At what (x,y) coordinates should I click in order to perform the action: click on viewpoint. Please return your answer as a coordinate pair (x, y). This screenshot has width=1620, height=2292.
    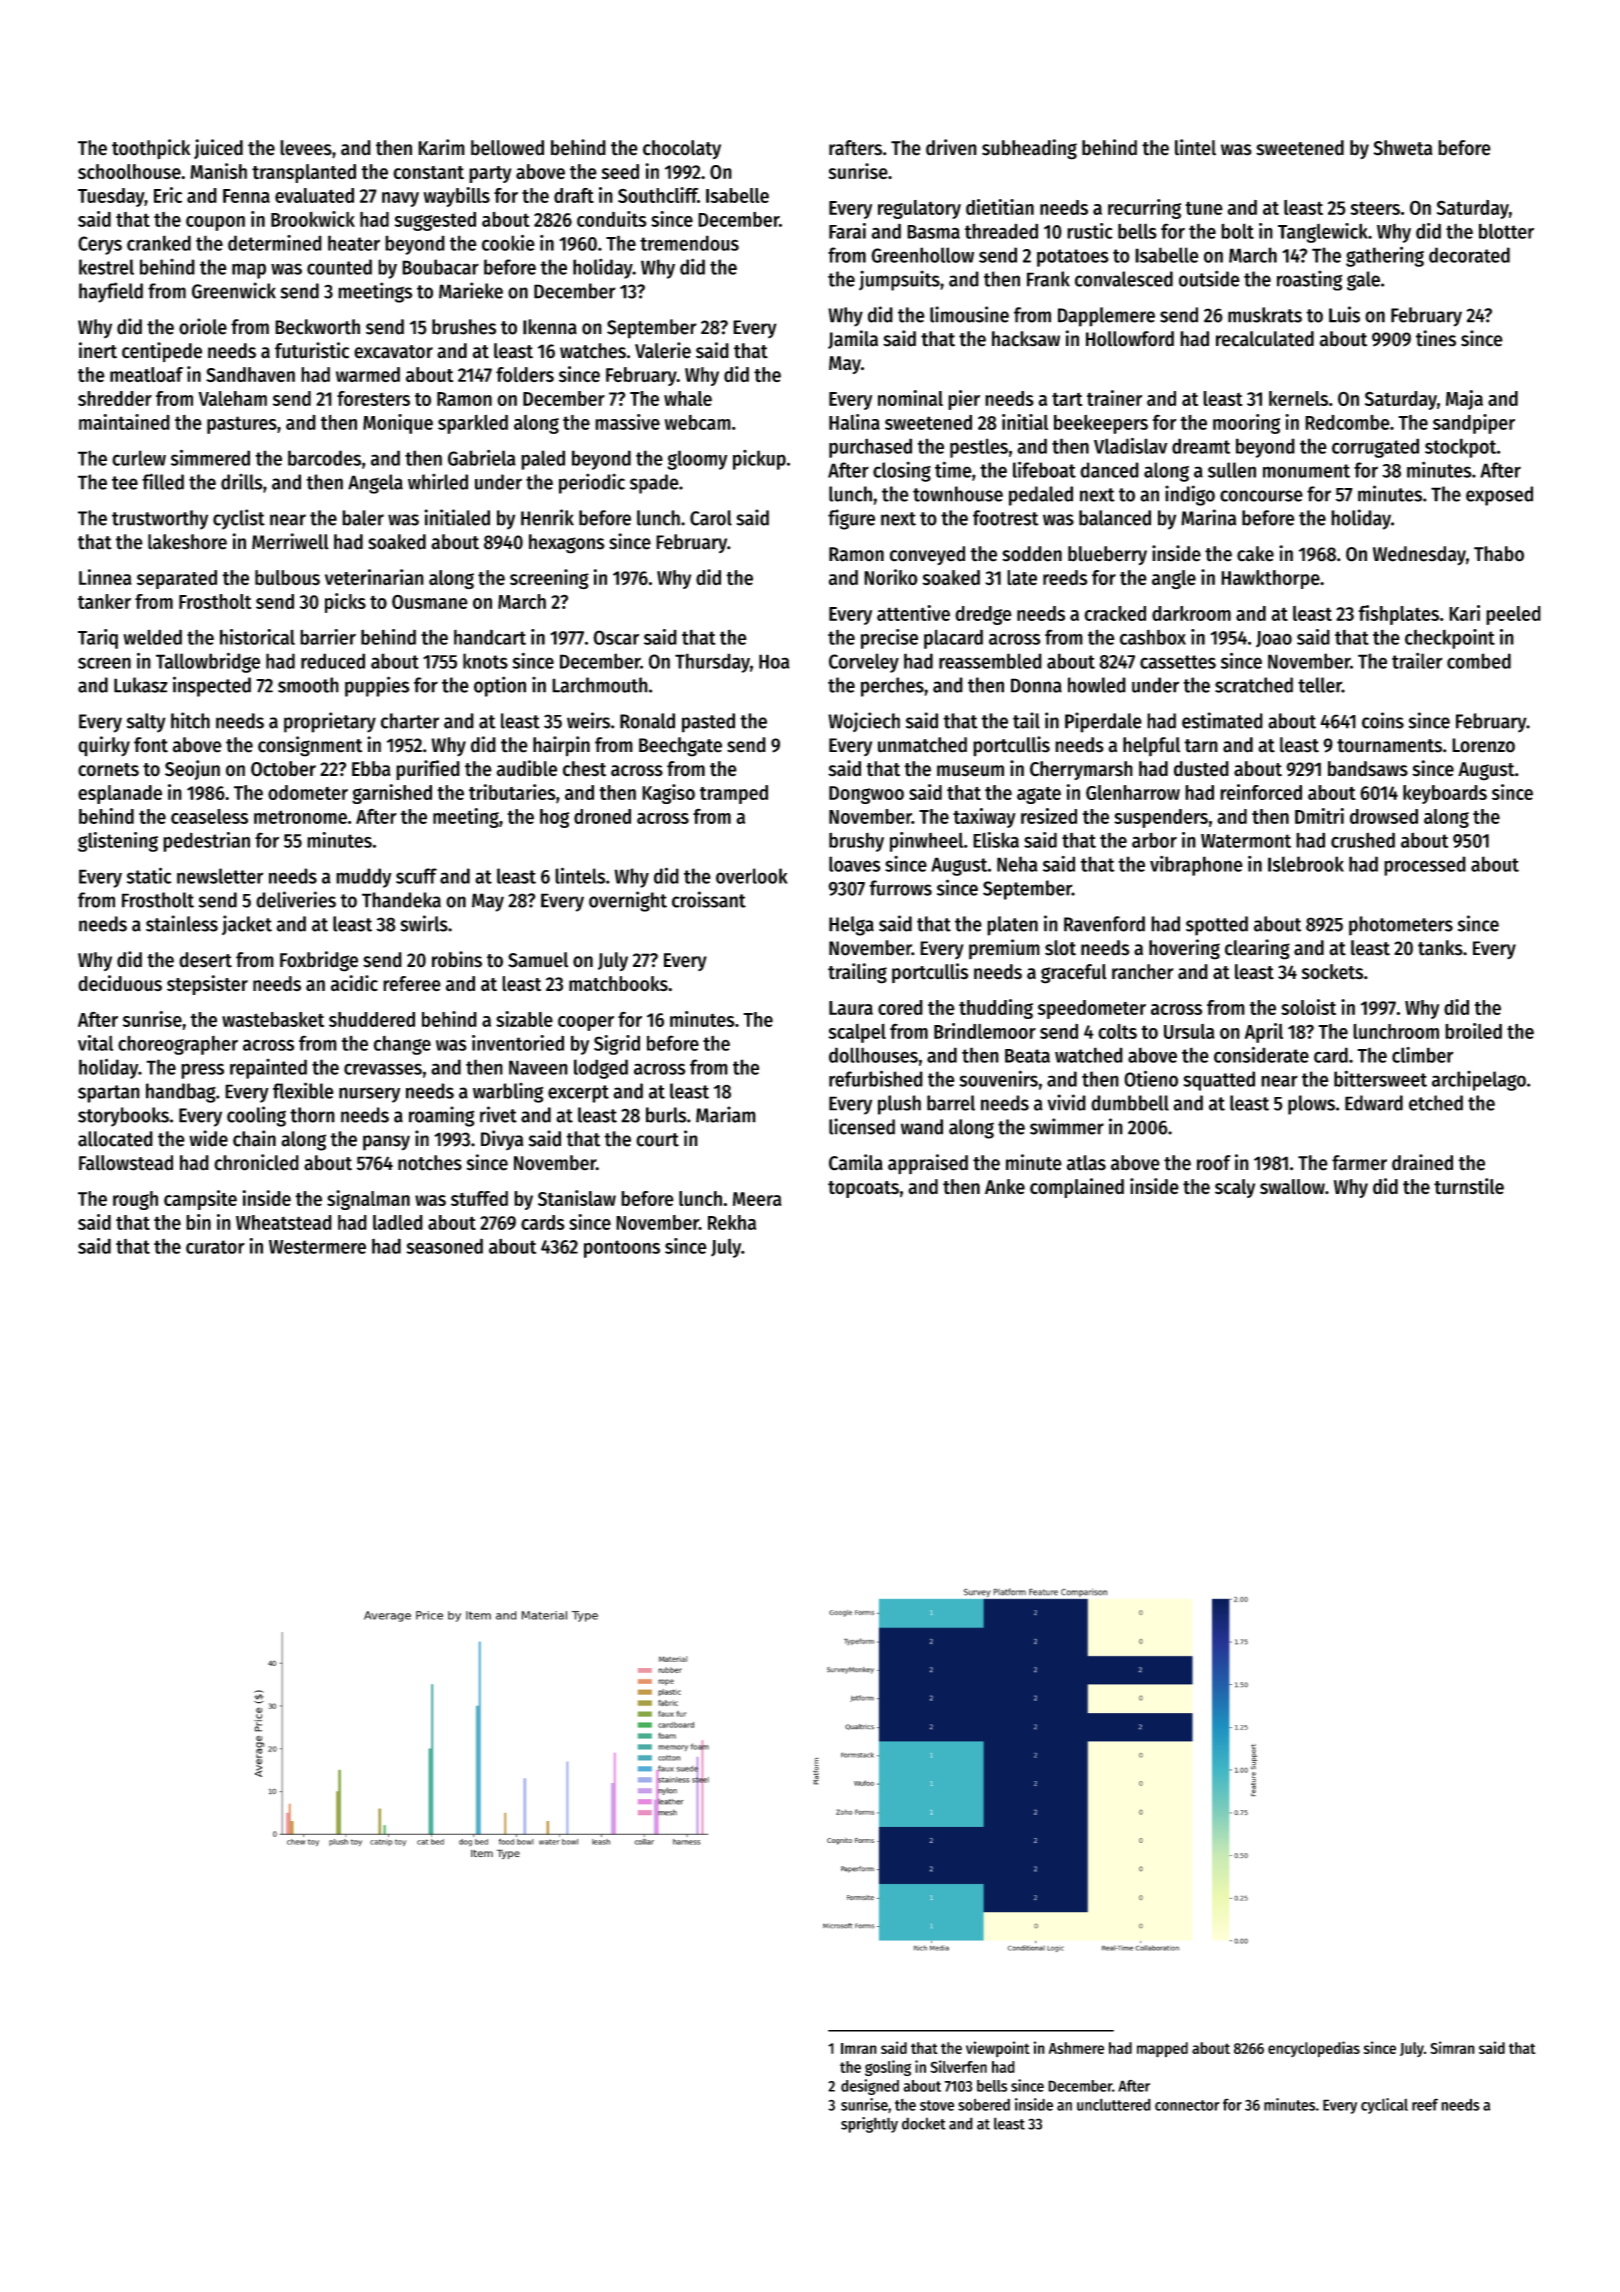
    Looking at the image, I should click on (998, 2049).
